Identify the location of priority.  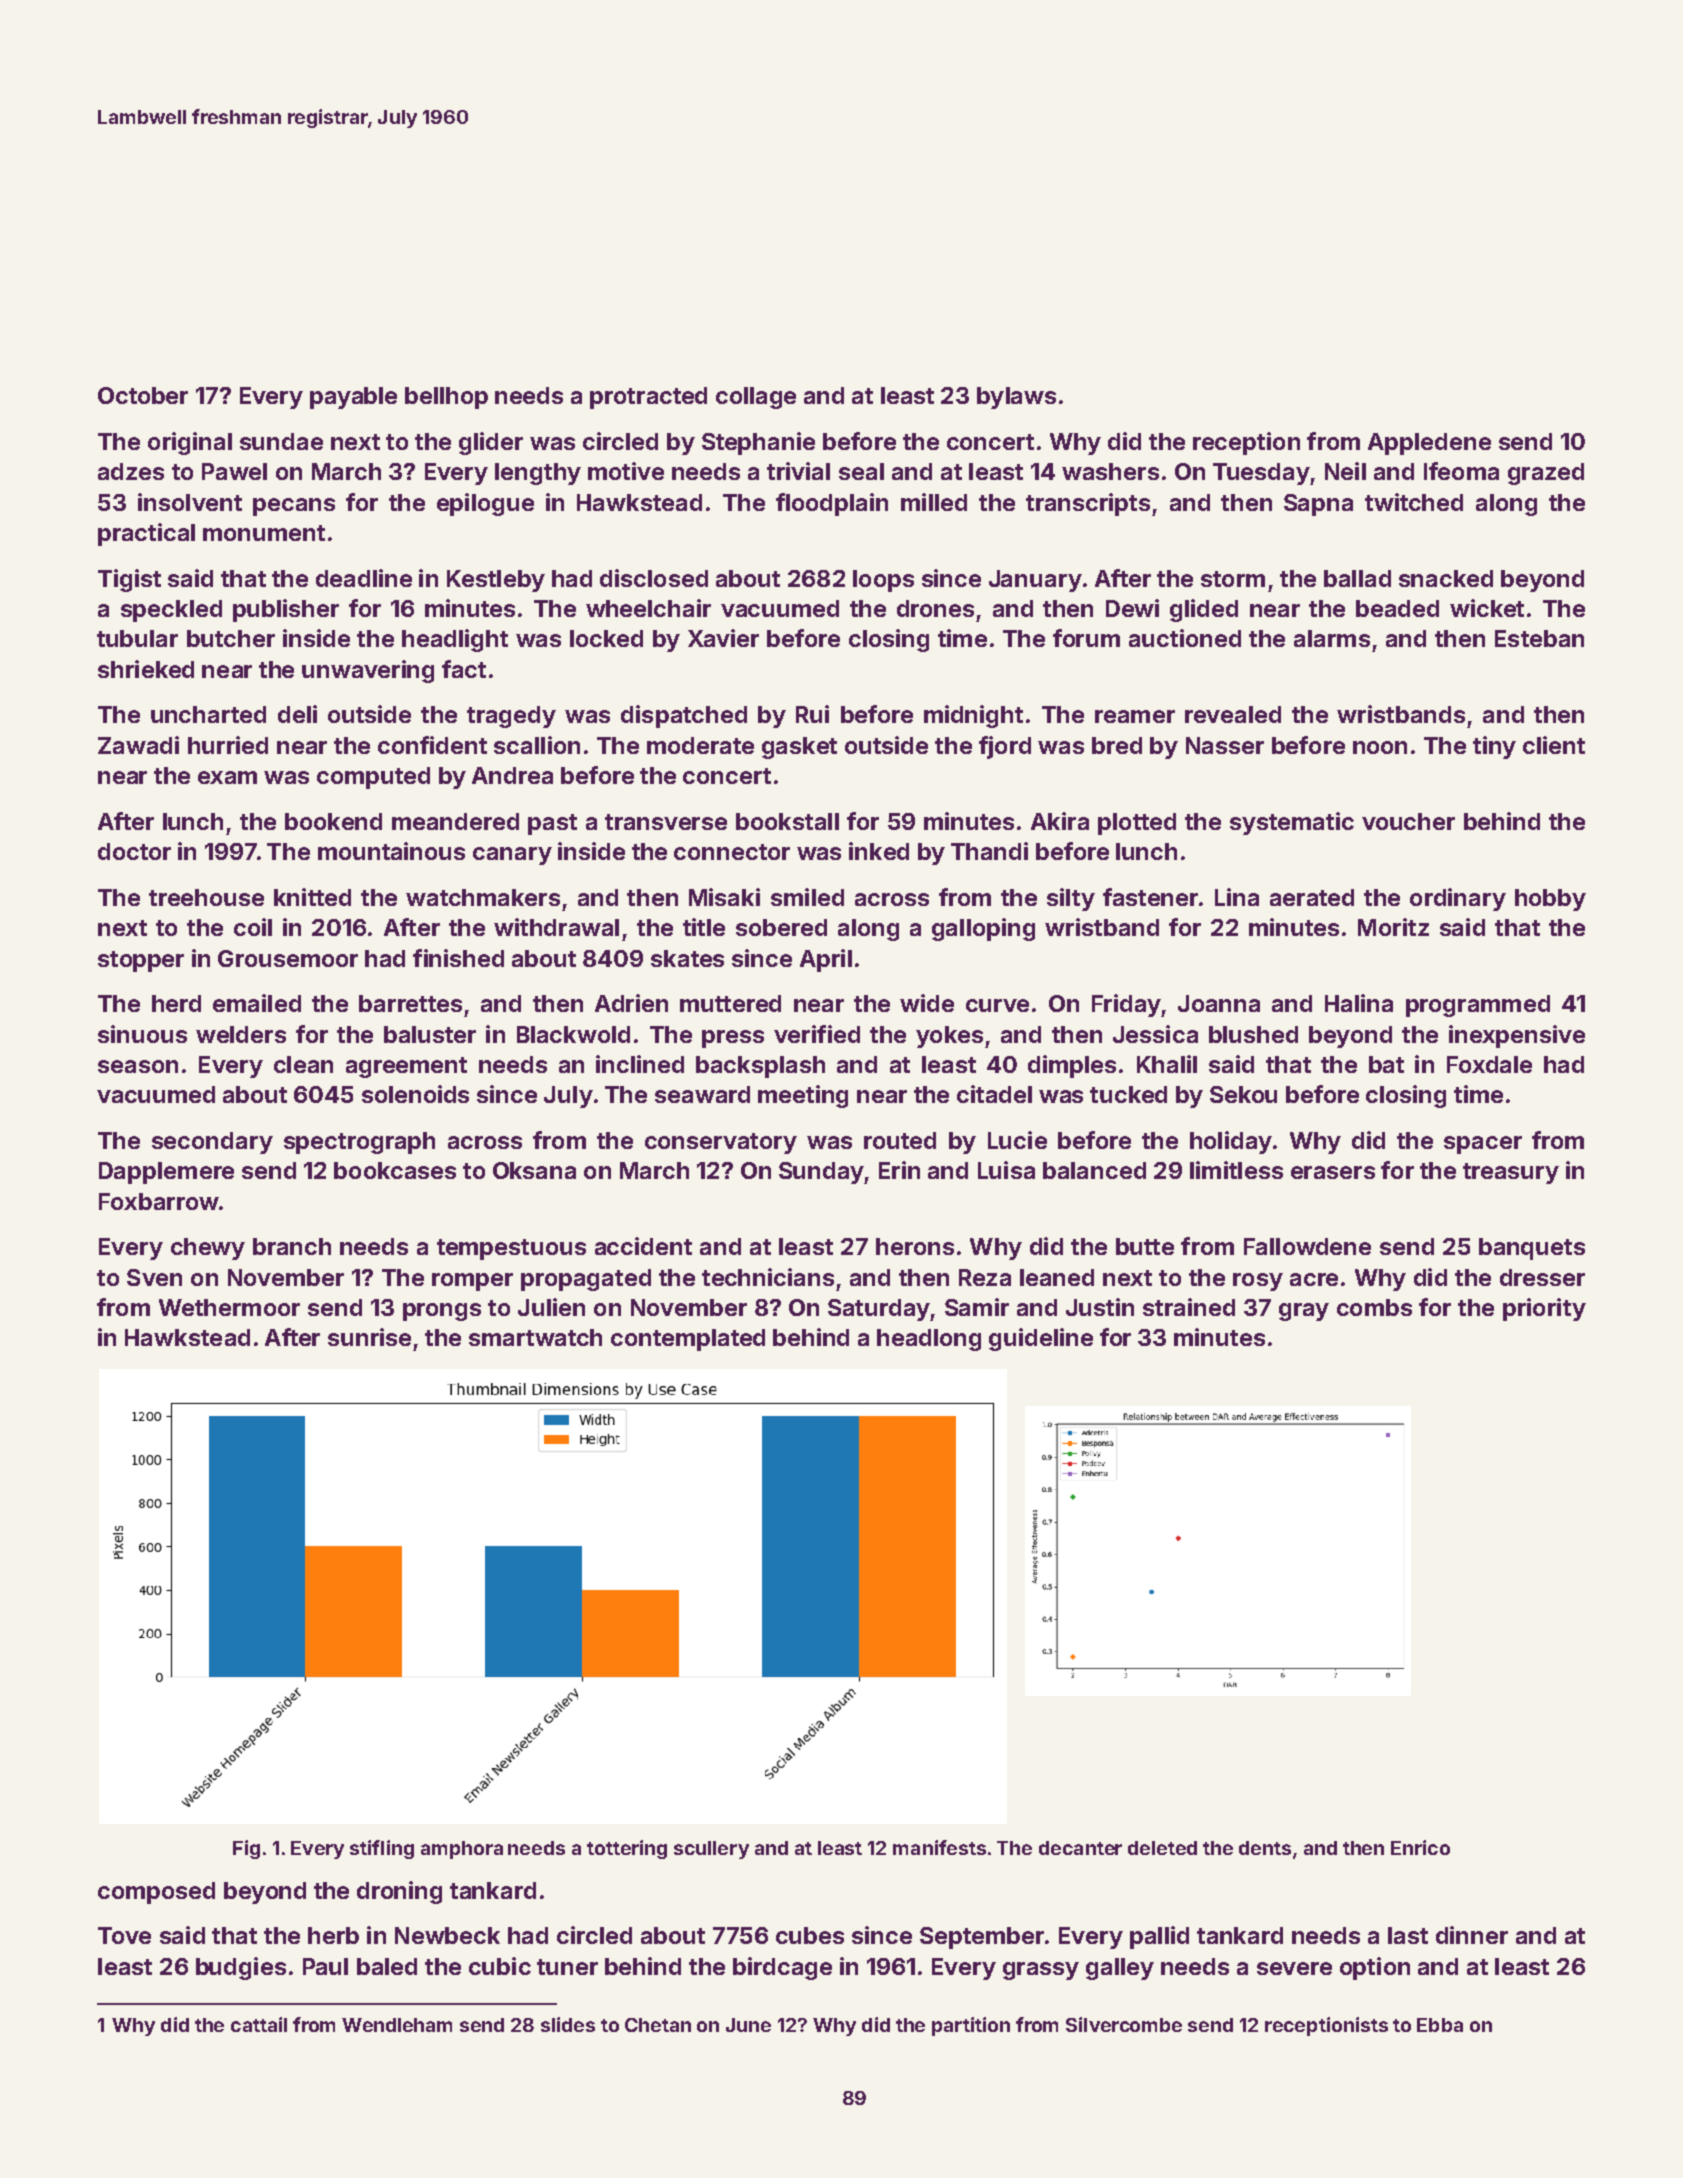
(1544, 1309).
